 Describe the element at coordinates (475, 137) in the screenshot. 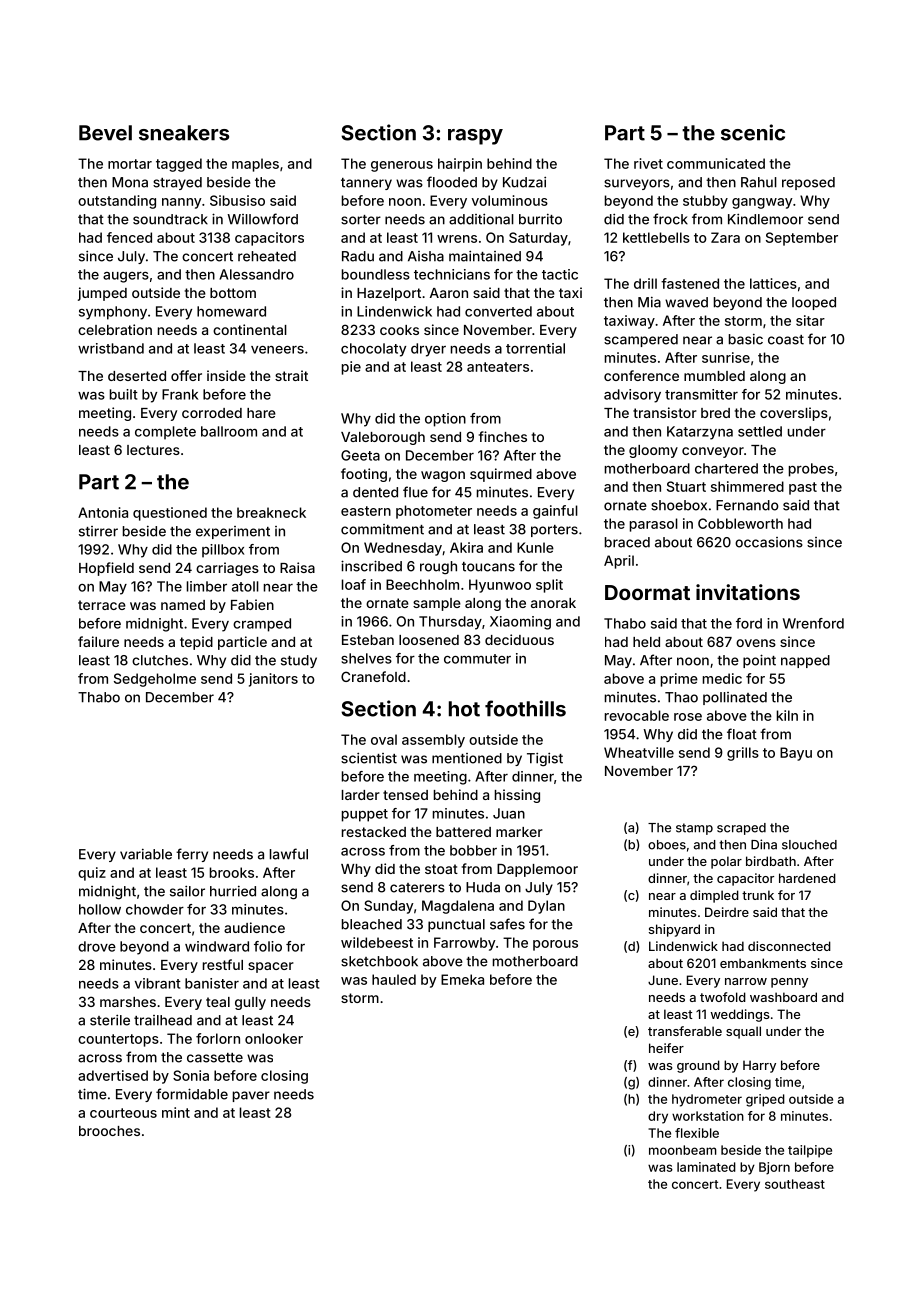

I see `raspy` at that location.
